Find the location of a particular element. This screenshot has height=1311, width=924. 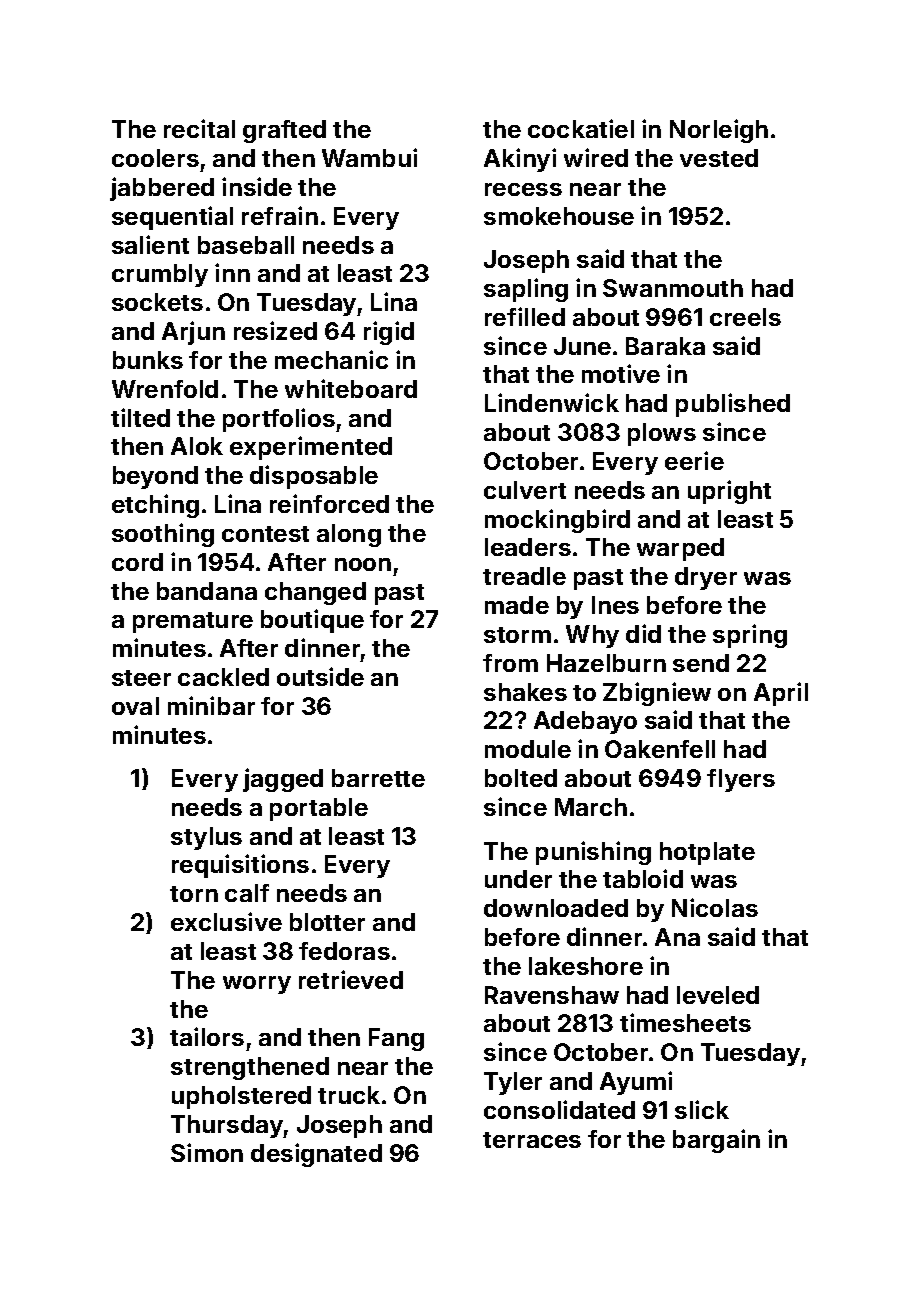

leaders is located at coordinates (528, 547).
